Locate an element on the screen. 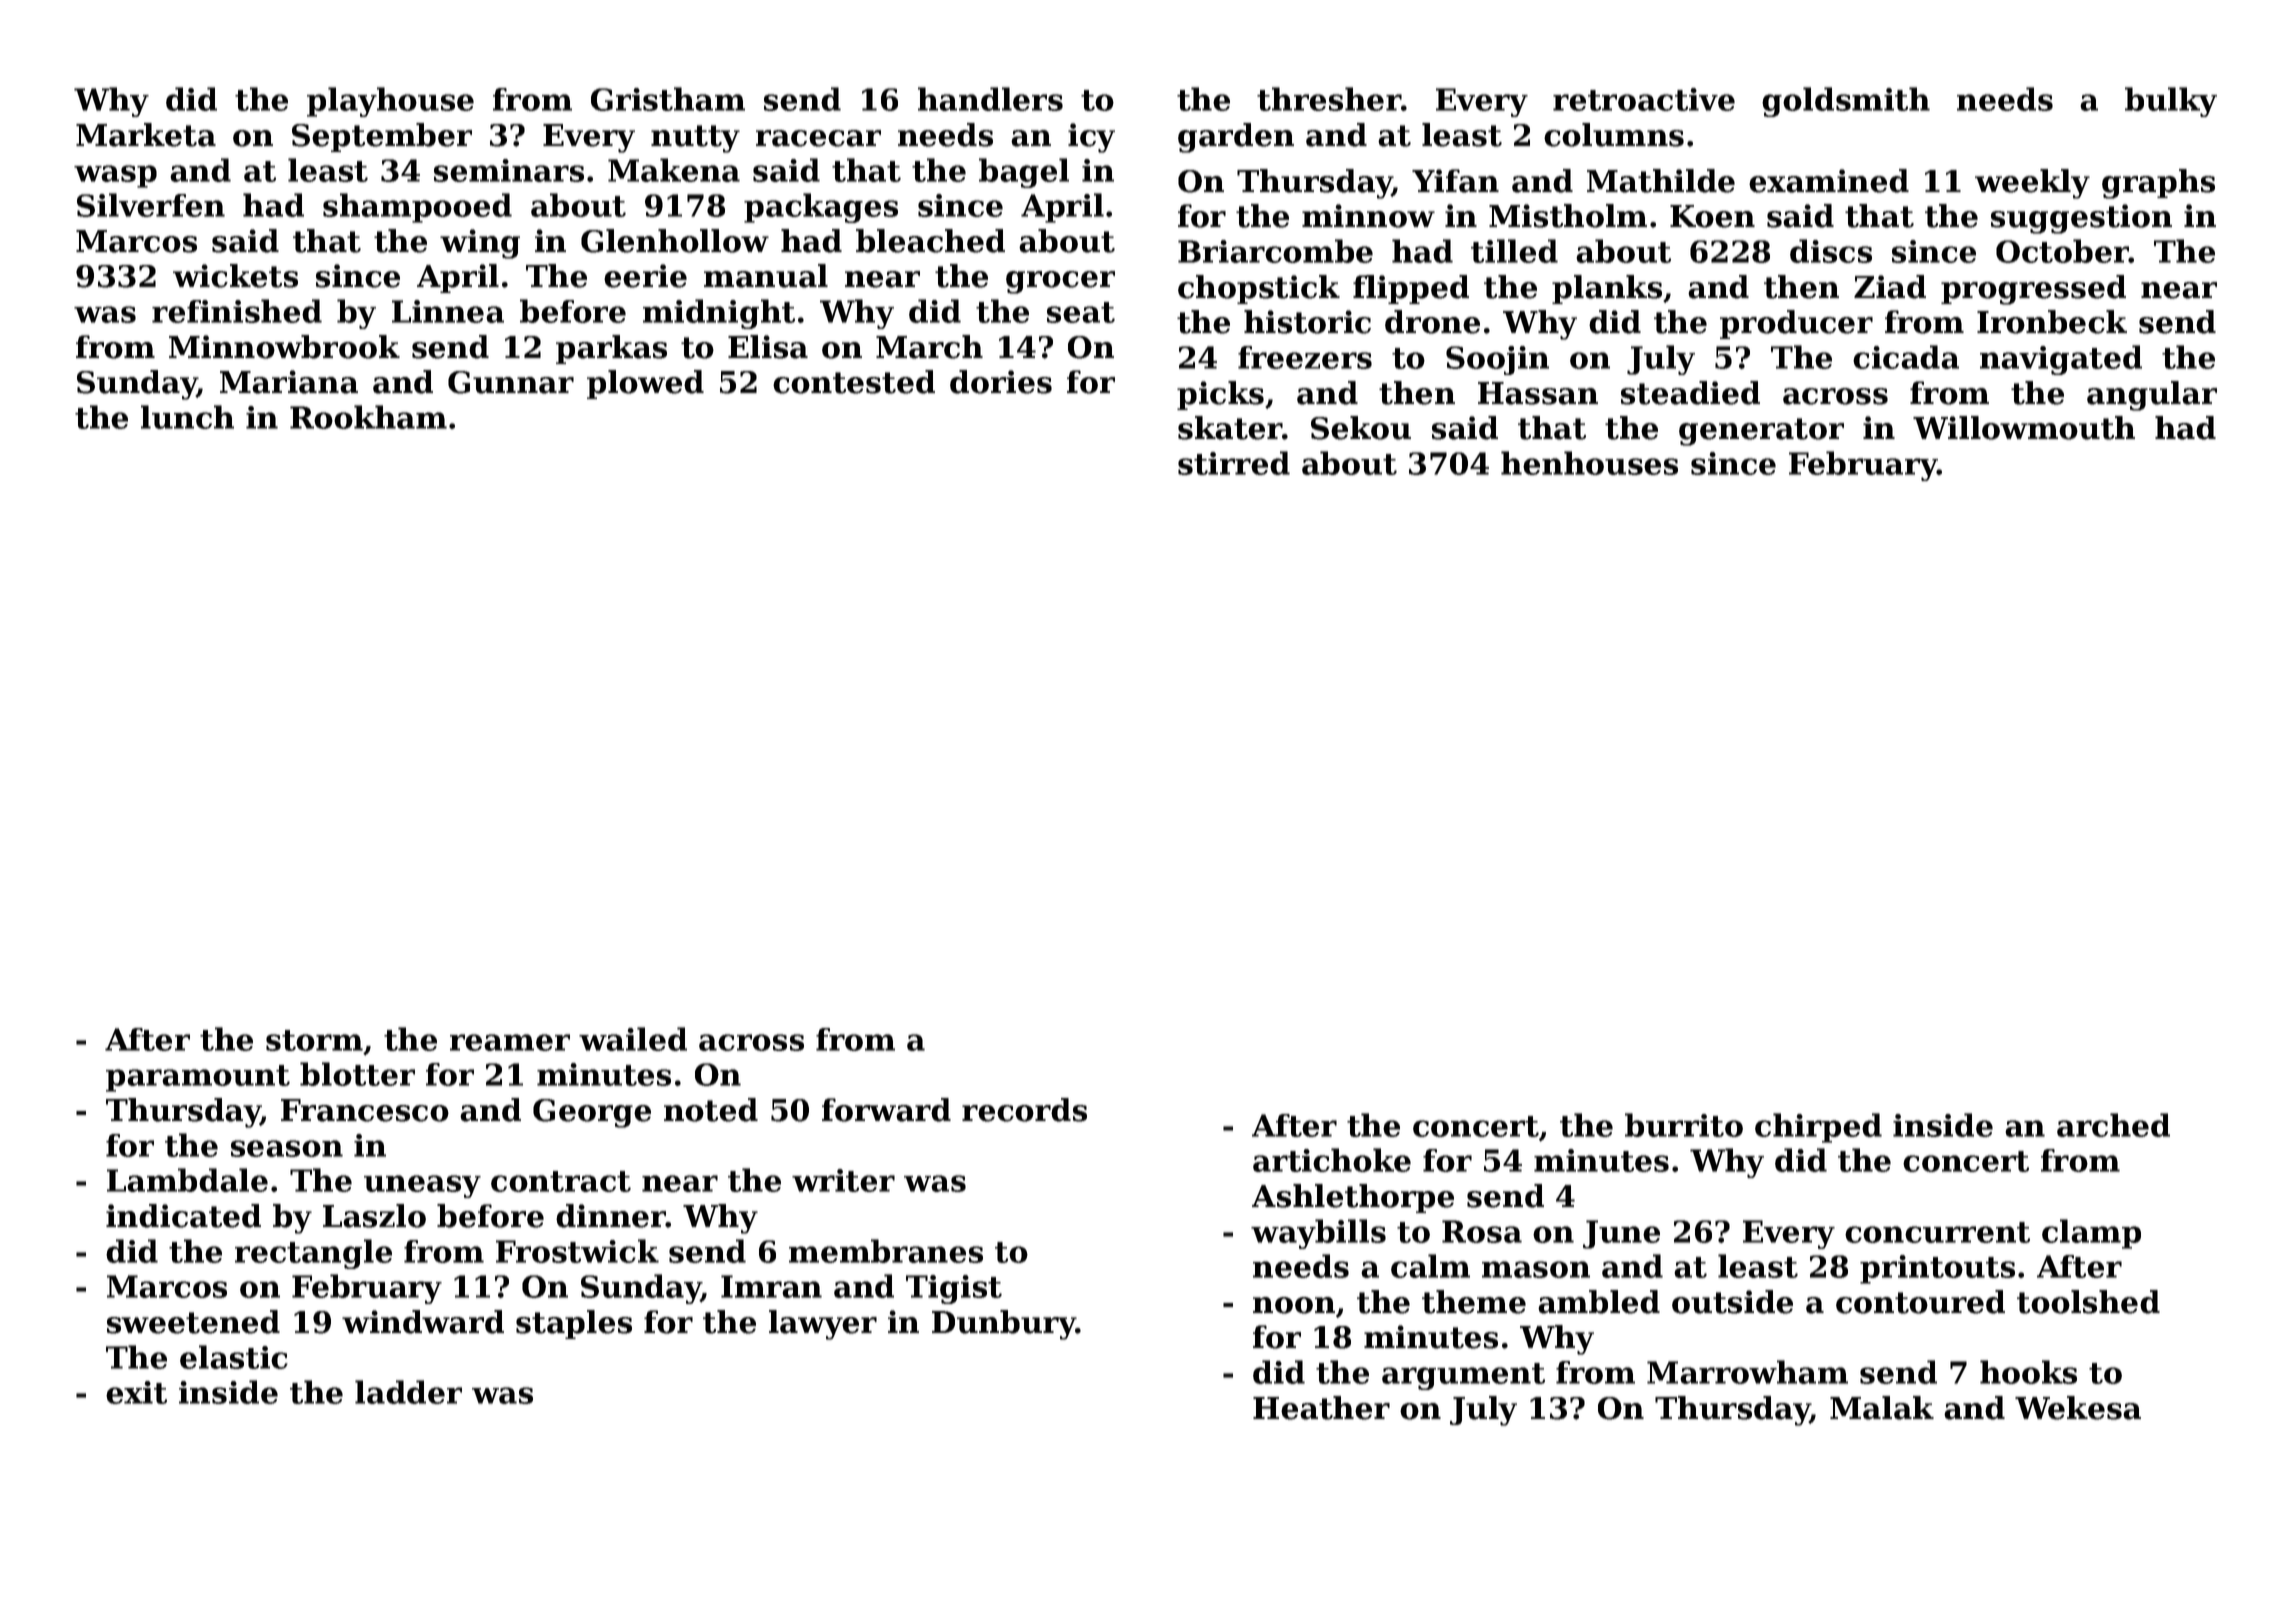 The height and width of the screenshot is (1620, 2292). Dunbury is located at coordinates (1004, 1325).
